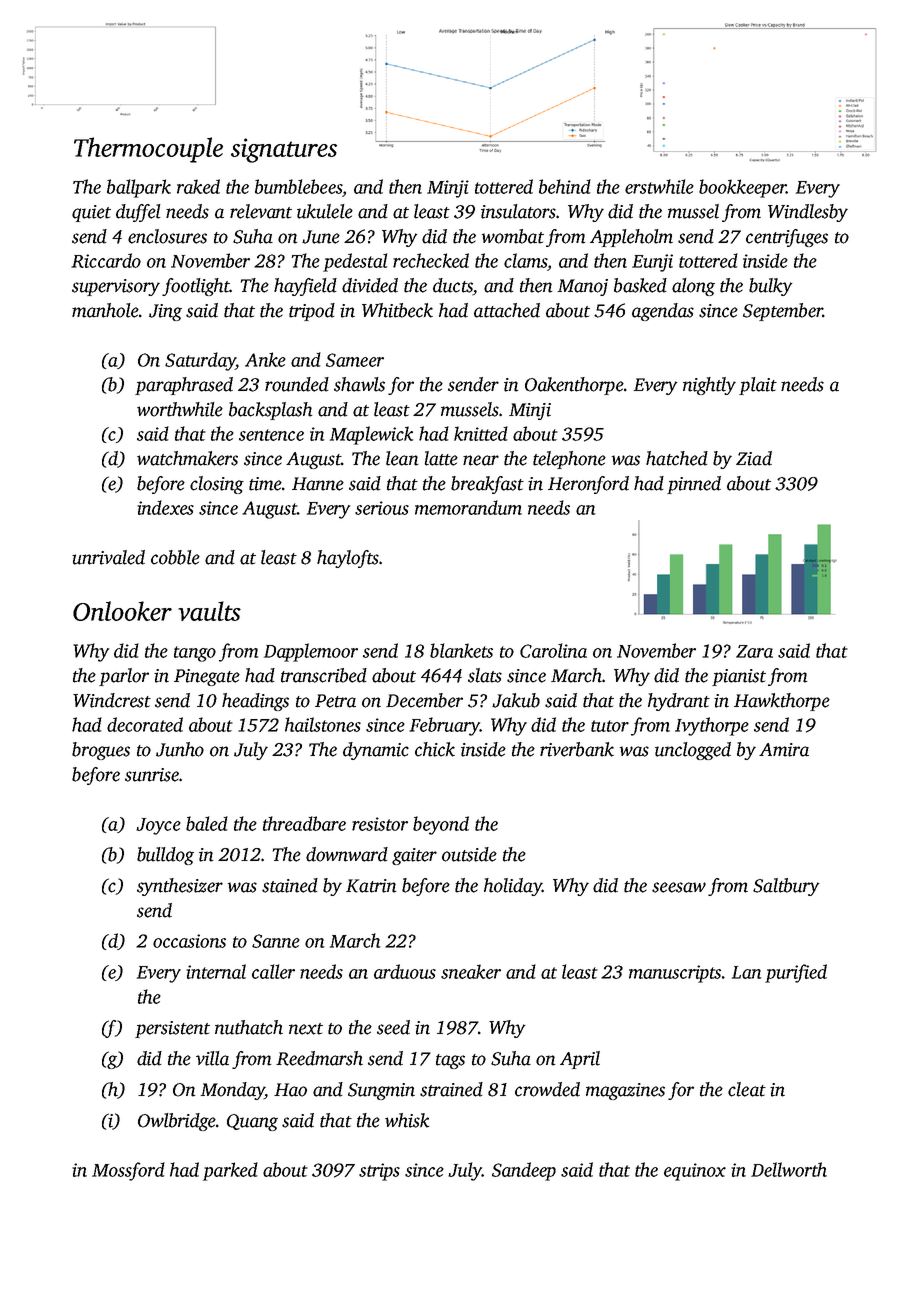  What do you see at coordinates (524, 1171) in the screenshot?
I see `Sandeep` at bounding box center [524, 1171].
